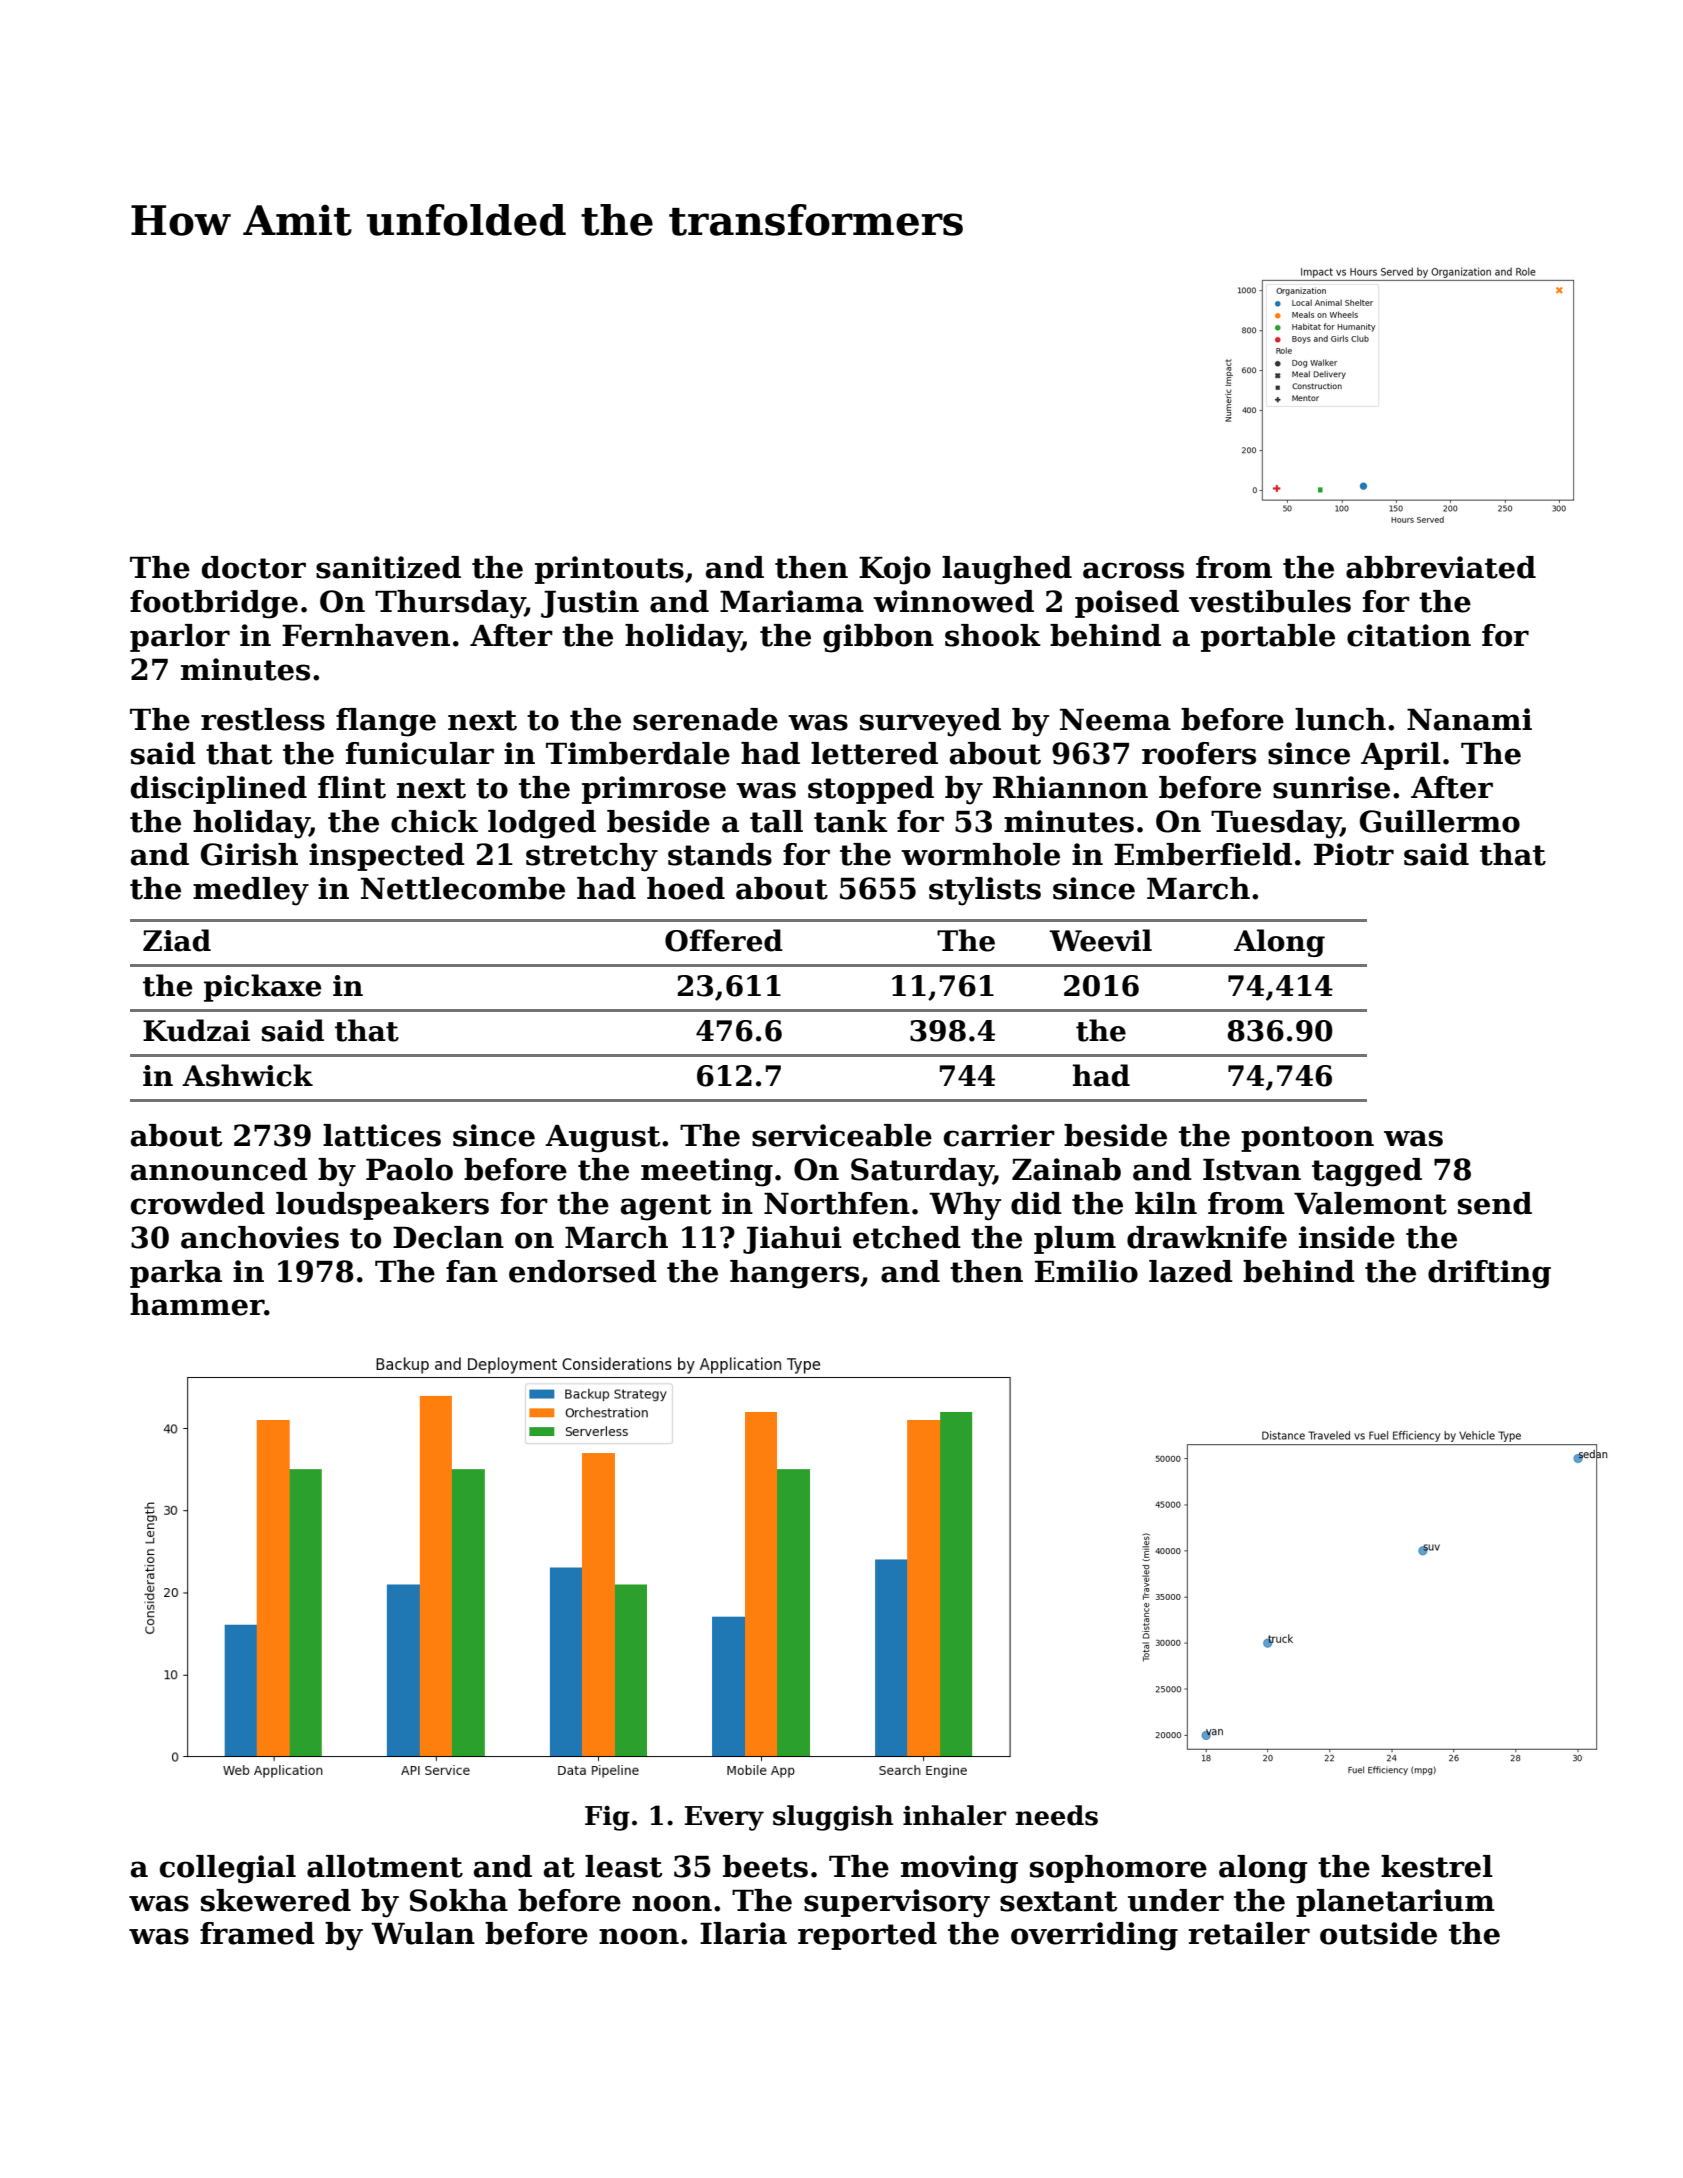 The image size is (1683, 2178). Describe the element at coordinates (1347, 1237) in the image. I see `inside` at that location.
